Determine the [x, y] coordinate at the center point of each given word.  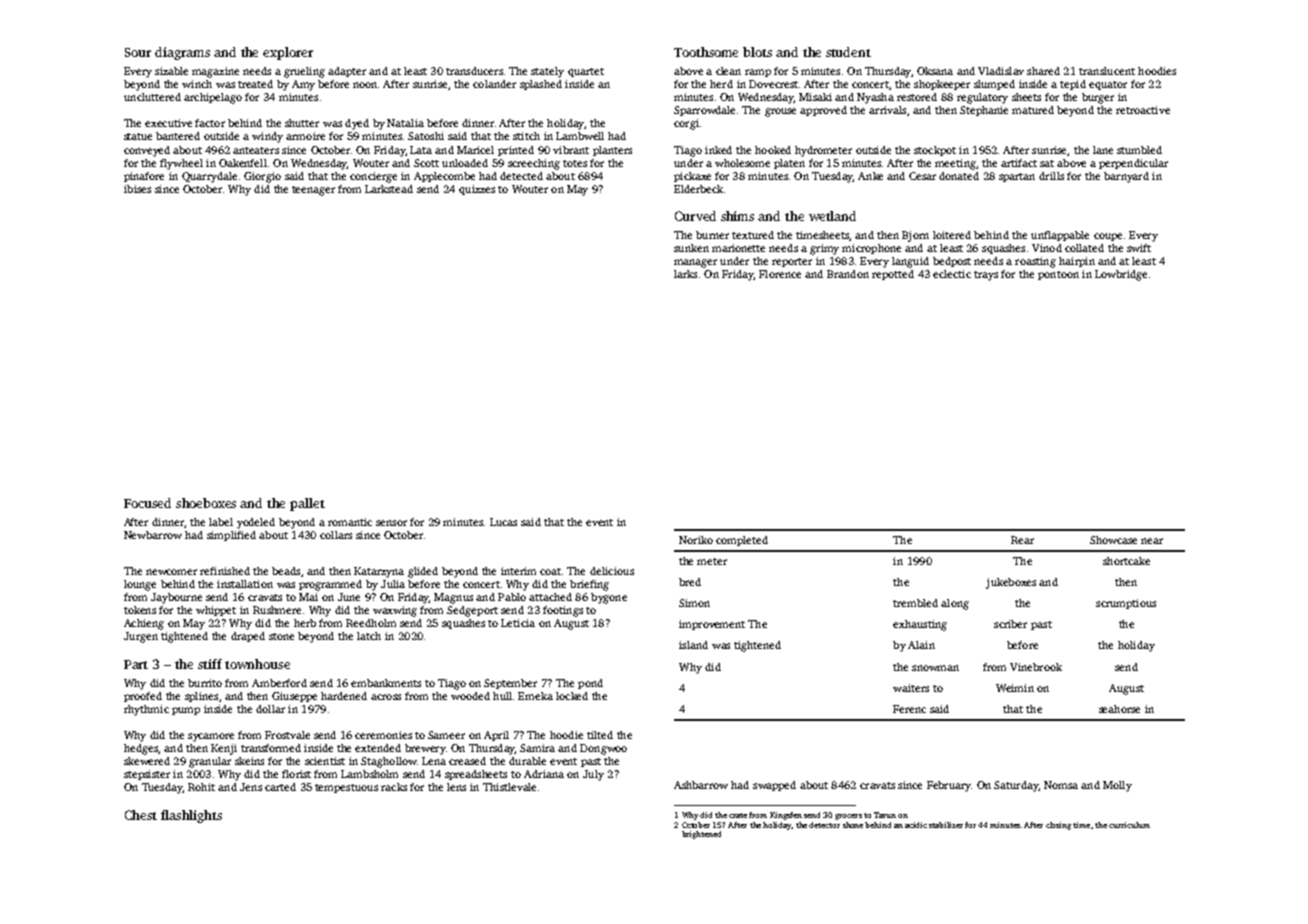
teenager [313, 191]
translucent [1107, 71]
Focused [147, 503]
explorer [288, 53]
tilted [600, 735]
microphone [871, 249]
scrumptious [1126, 604]
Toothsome [706, 52]
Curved [695, 216]
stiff [210, 664]
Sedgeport [472, 611]
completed [742, 541]
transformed [271, 748]
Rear [1022, 540]
